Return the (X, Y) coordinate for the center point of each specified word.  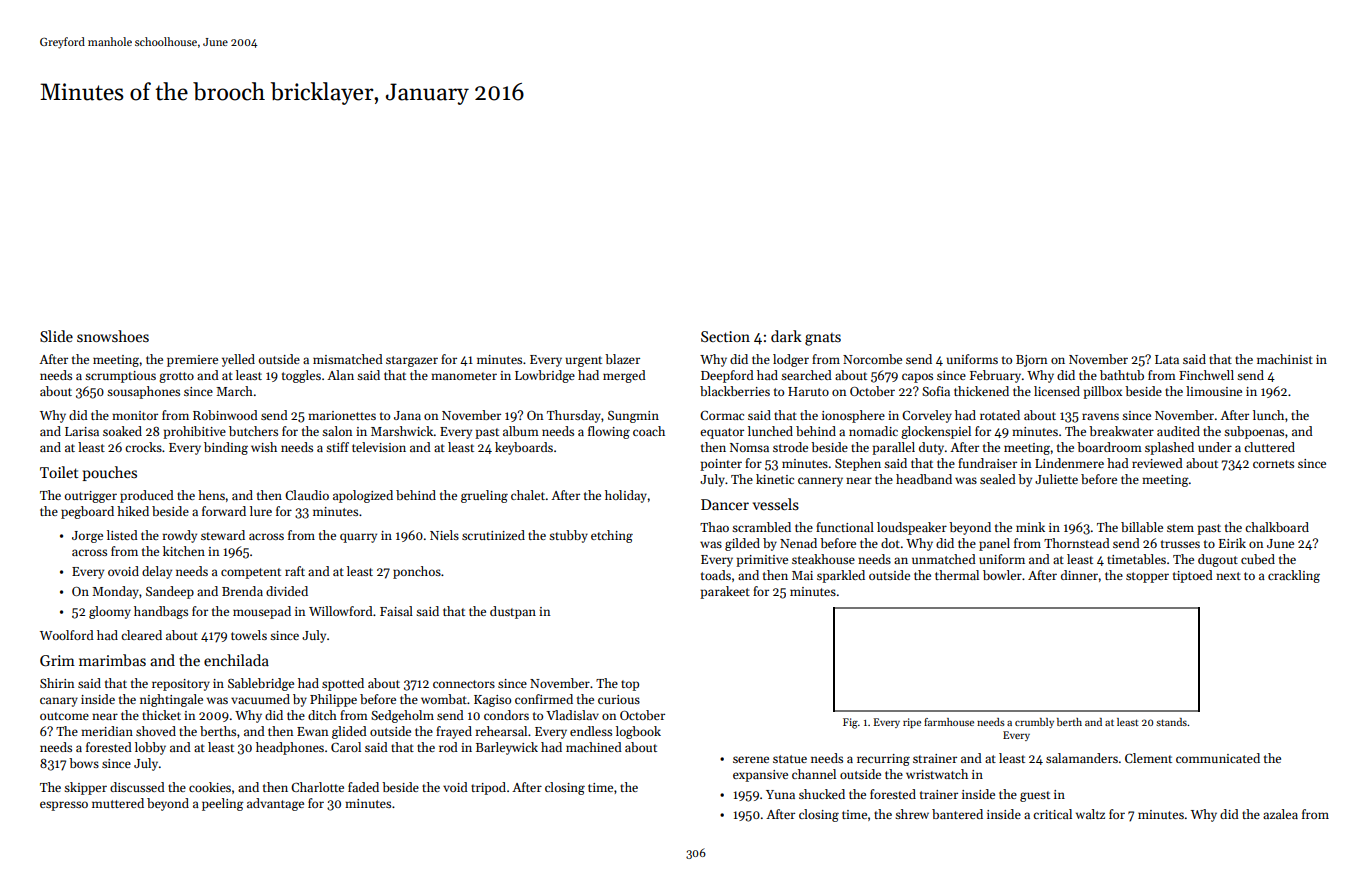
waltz (1090, 814)
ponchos (417, 572)
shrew (912, 814)
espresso (64, 806)
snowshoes (113, 336)
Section (725, 336)
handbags (161, 612)
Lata (1167, 359)
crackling (1294, 576)
